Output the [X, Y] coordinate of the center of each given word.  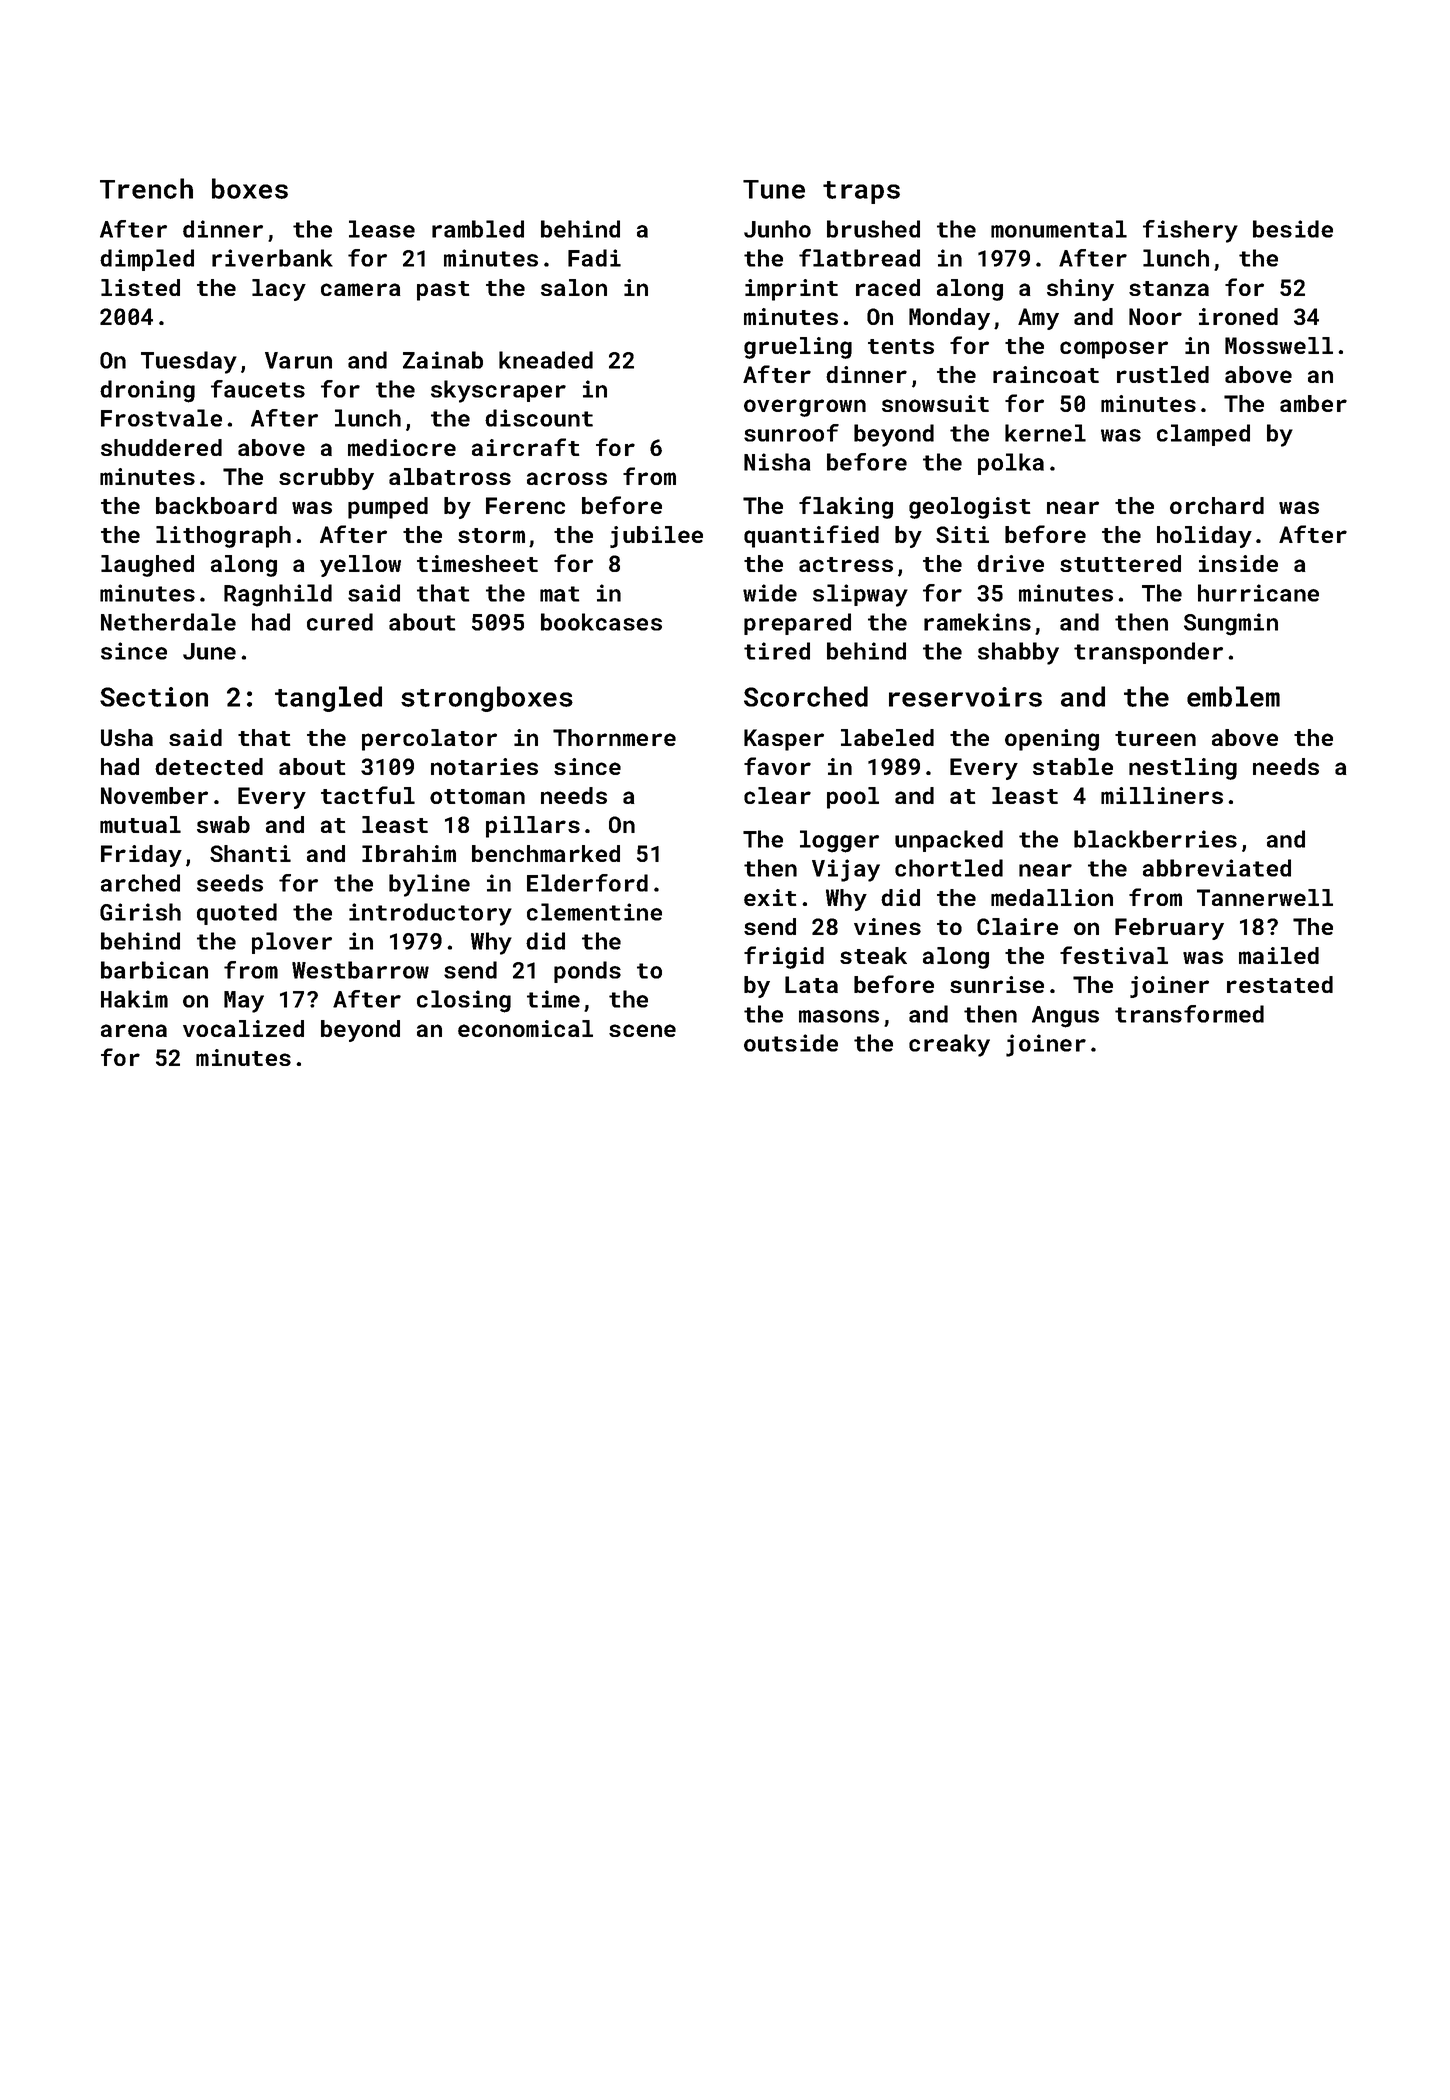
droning [147, 391]
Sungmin [1231, 624]
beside [1293, 229]
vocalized [243, 1028]
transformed [1189, 1014]
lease [382, 229]
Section [154, 697]
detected [209, 766]
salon [574, 287]
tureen [1155, 738]
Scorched [806, 696]
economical [525, 1028]
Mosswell [1279, 345]
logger [839, 841]
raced [888, 287]
